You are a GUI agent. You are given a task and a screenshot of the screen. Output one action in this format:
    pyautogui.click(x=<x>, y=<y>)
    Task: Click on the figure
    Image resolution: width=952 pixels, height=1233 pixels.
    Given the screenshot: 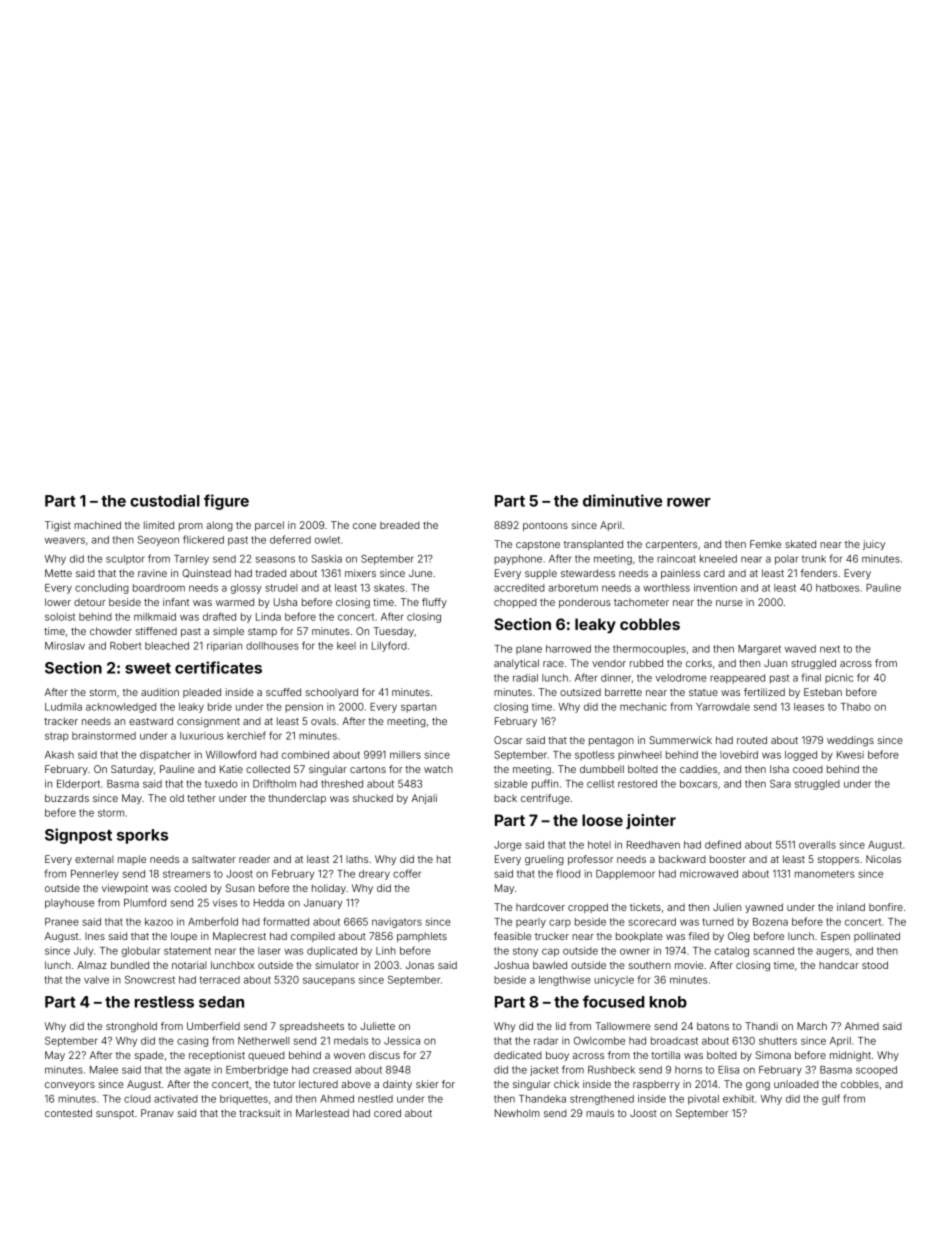 What is the action you would take?
    pyautogui.click(x=226, y=502)
